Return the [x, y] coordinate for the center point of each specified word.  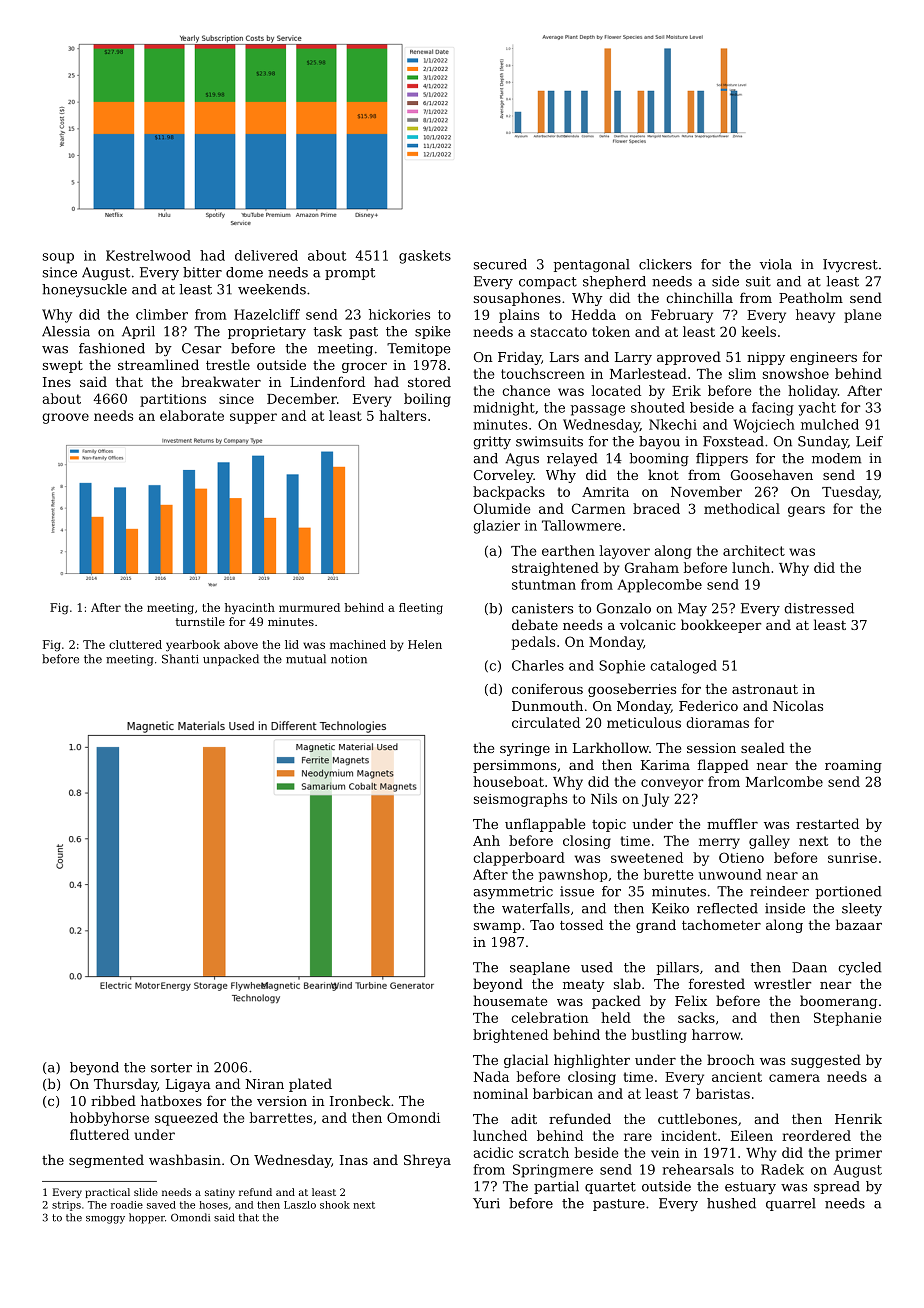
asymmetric [513, 892]
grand [656, 926]
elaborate [192, 415]
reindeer [779, 891]
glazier [496, 527]
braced [656, 508]
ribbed [113, 1100]
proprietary [267, 332]
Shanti [180, 659]
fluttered [99, 1134]
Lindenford [327, 381]
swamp [497, 928]
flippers [722, 459]
